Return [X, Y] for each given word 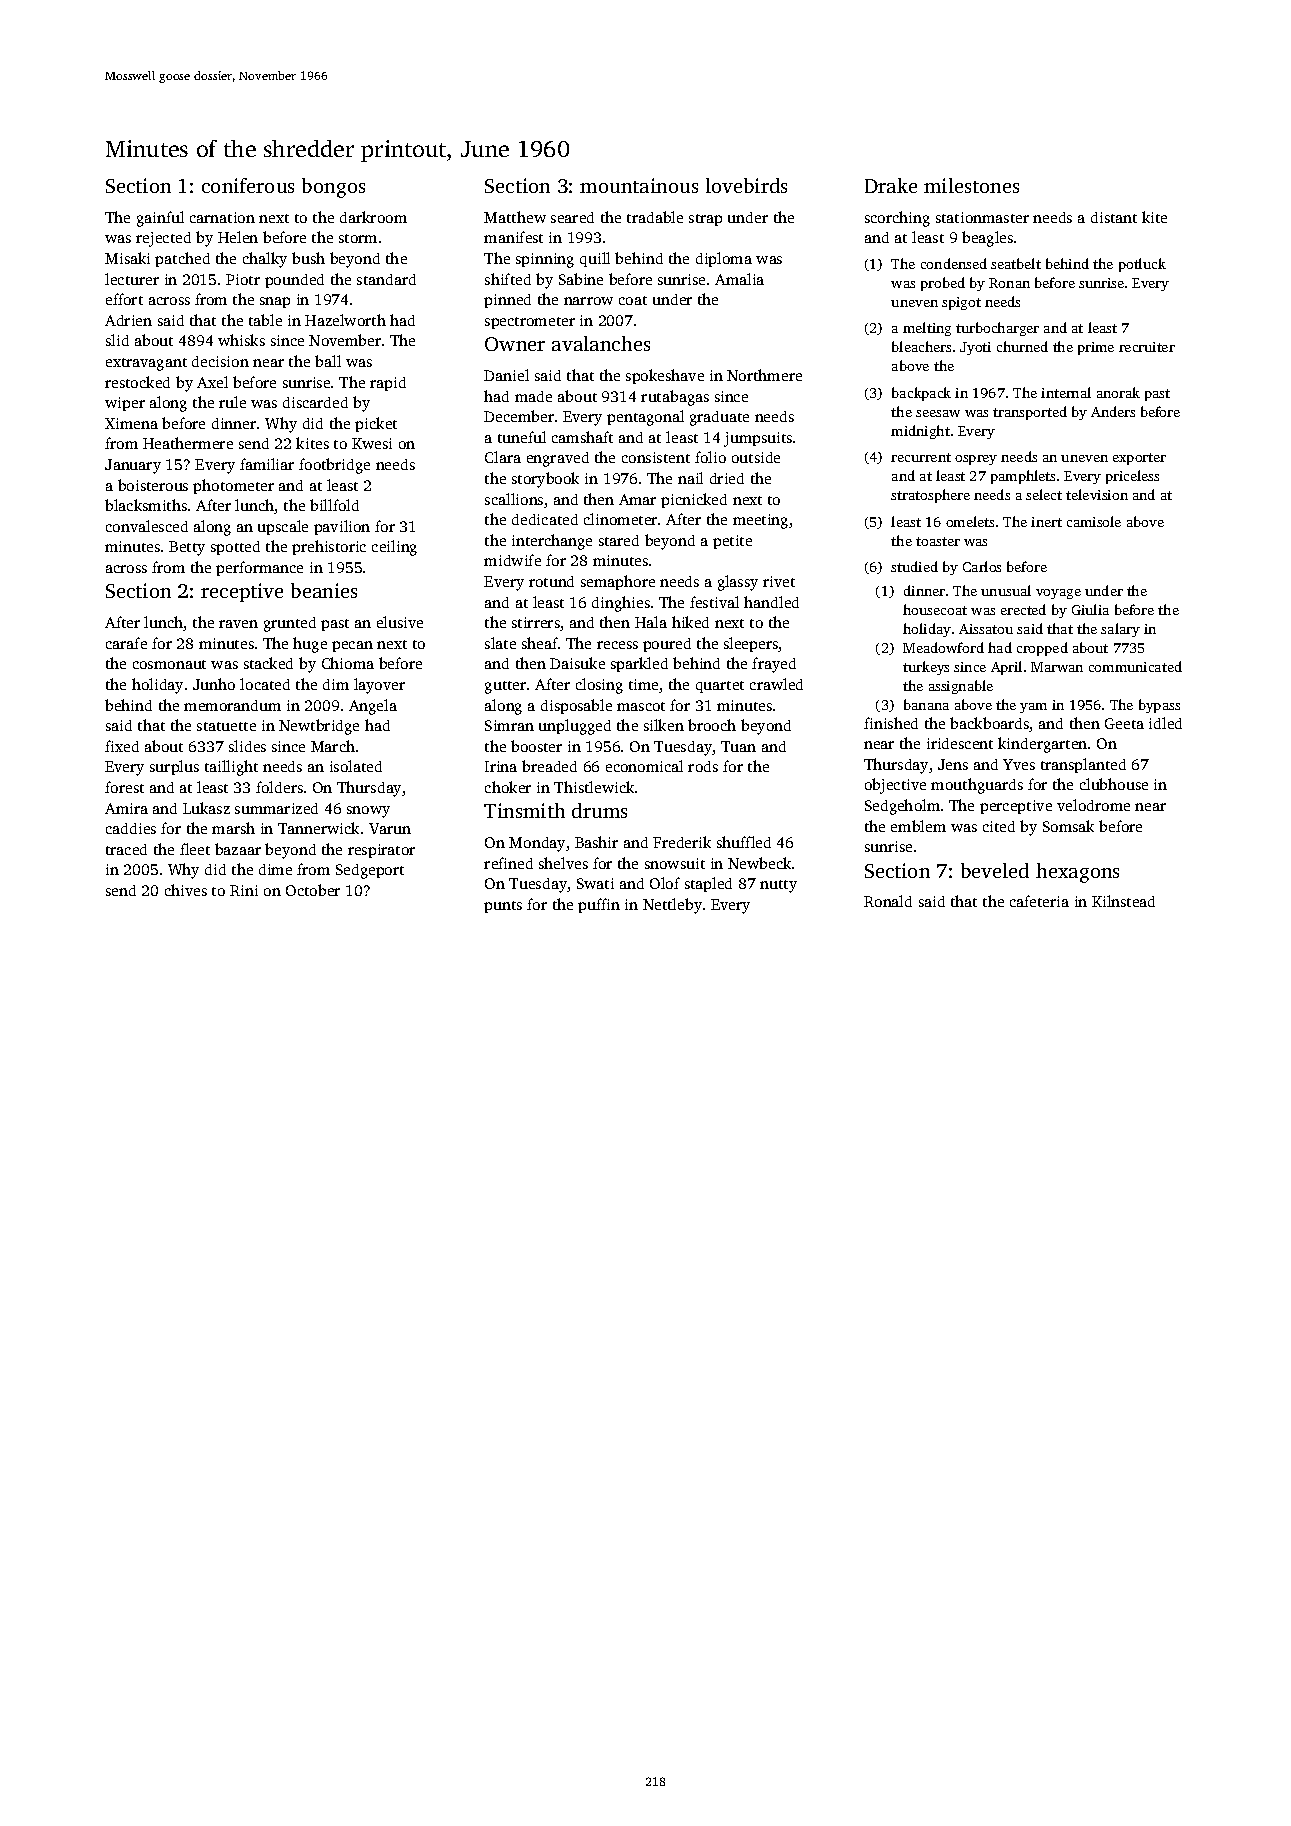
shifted [508, 279]
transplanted [1083, 765]
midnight [920, 432]
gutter [505, 687]
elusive [400, 622]
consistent [656, 457]
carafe [126, 643]
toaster [938, 541]
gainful [160, 219]
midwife [512, 560]
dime [275, 869]
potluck [1142, 265]
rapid [388, 384]
